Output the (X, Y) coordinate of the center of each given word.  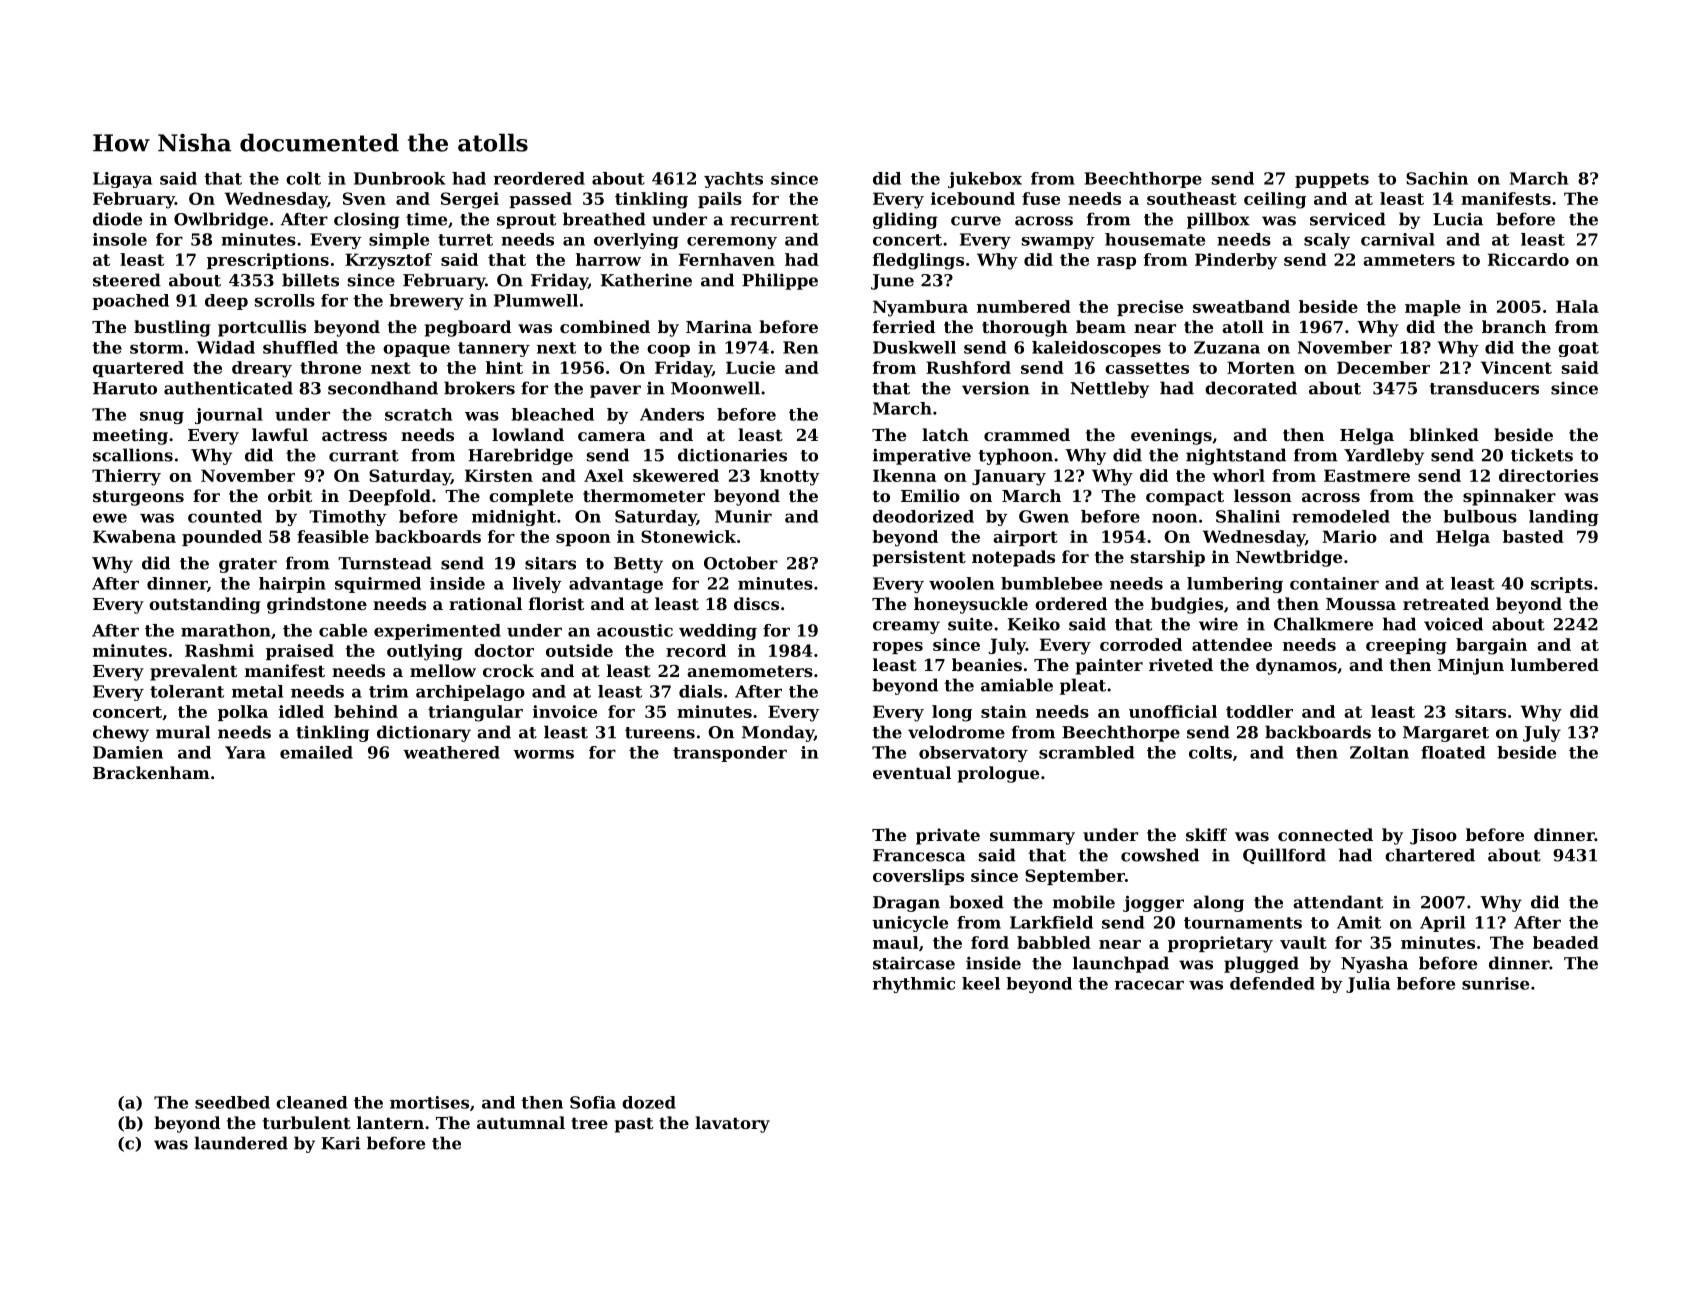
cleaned (311, 1102)
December (1383, 367)
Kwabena (134, 536)
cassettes (1147, 368)
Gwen (1044, 516)
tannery (494, 349)
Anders (672, 414)
